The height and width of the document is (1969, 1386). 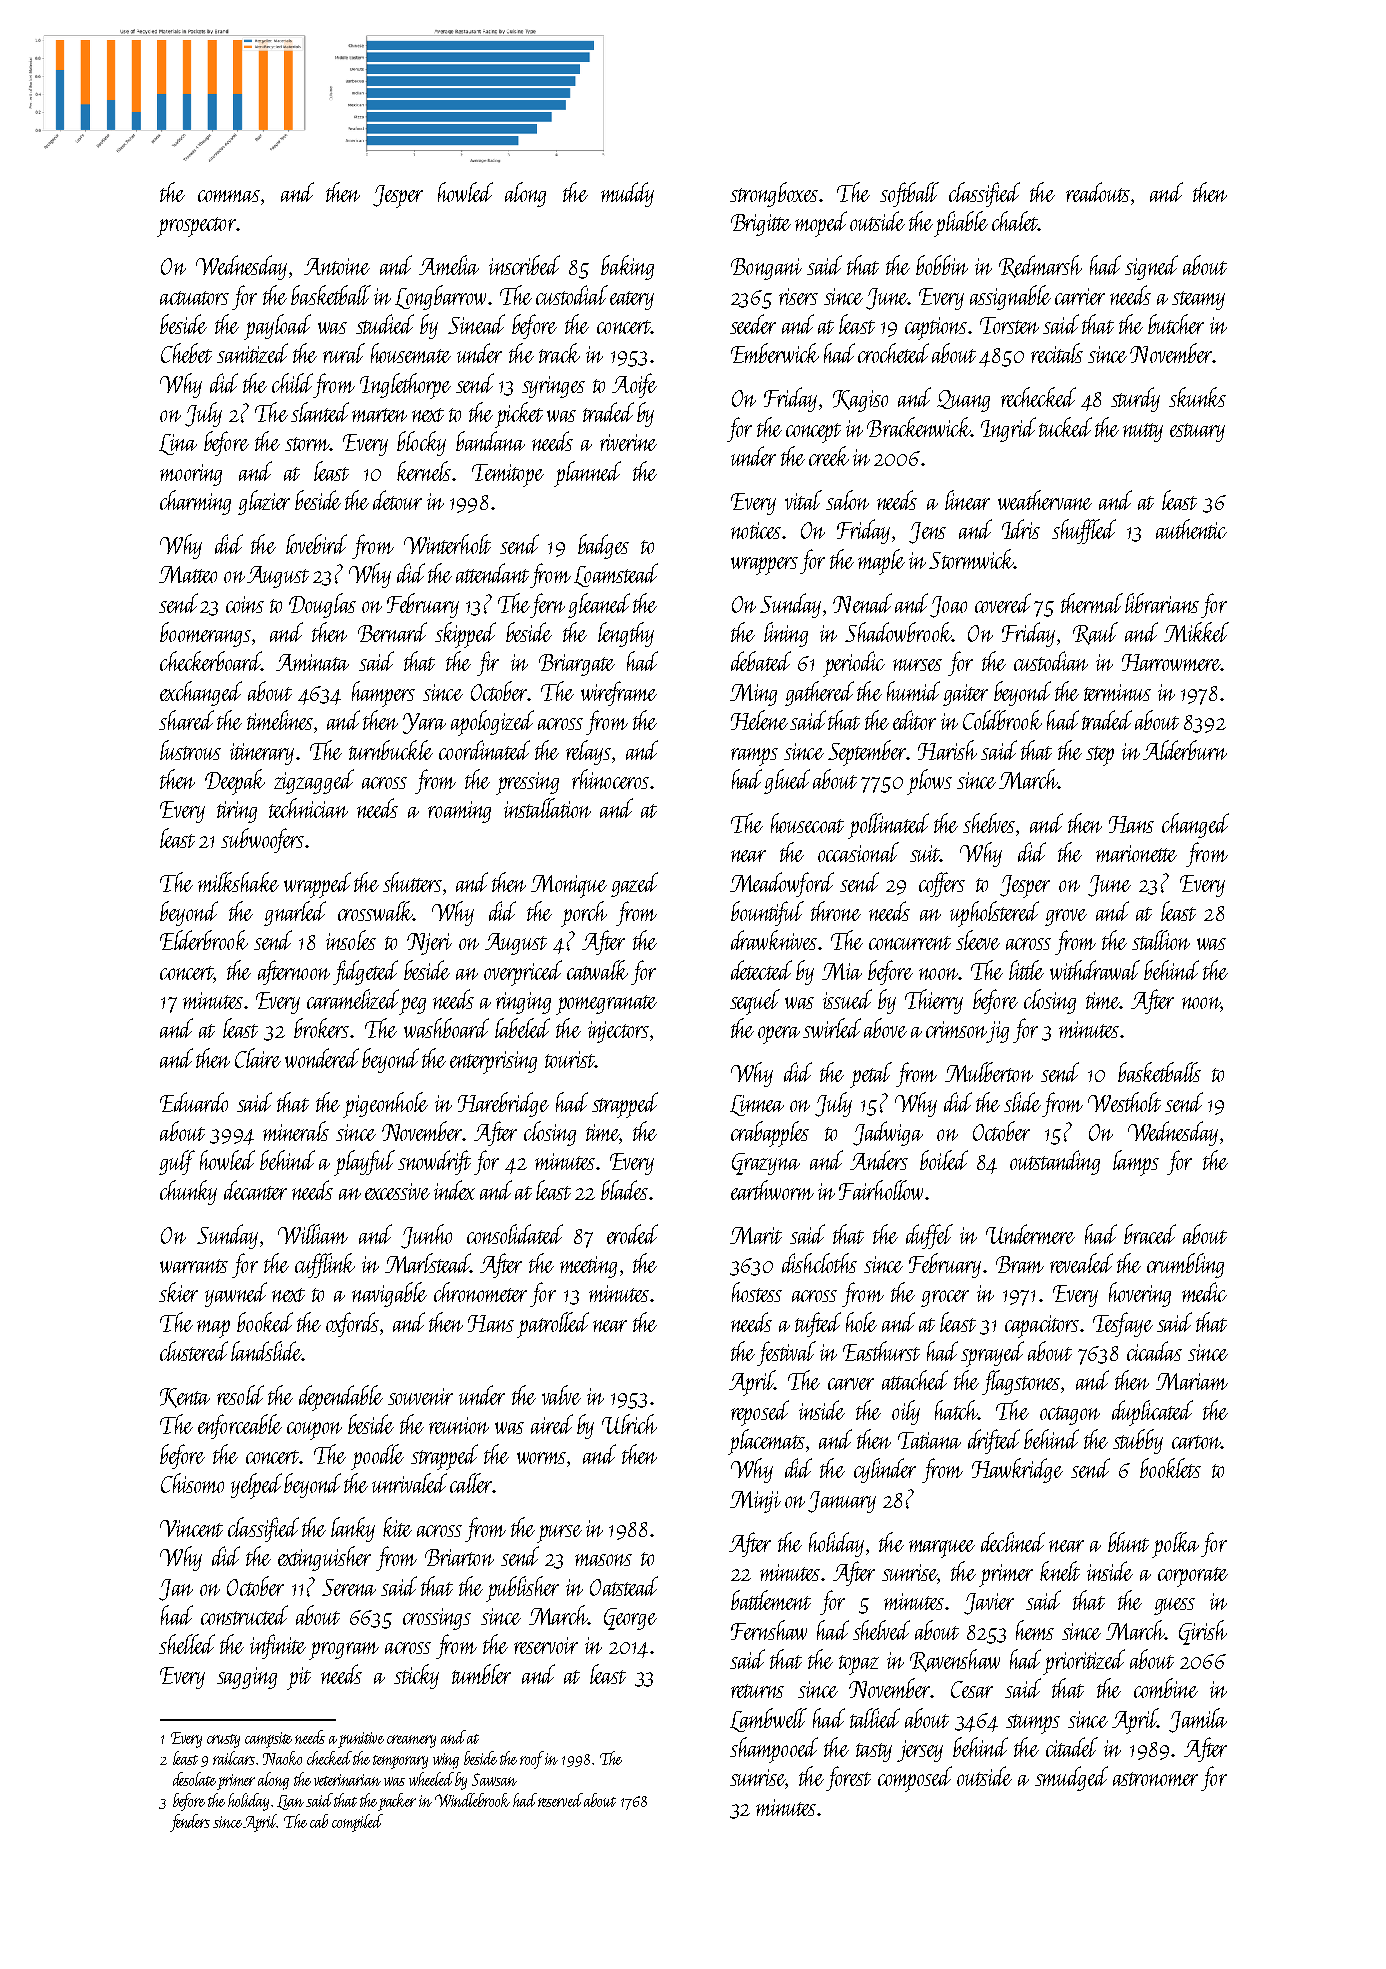 I want to click on medic, so click(x=1204, y=1292).
